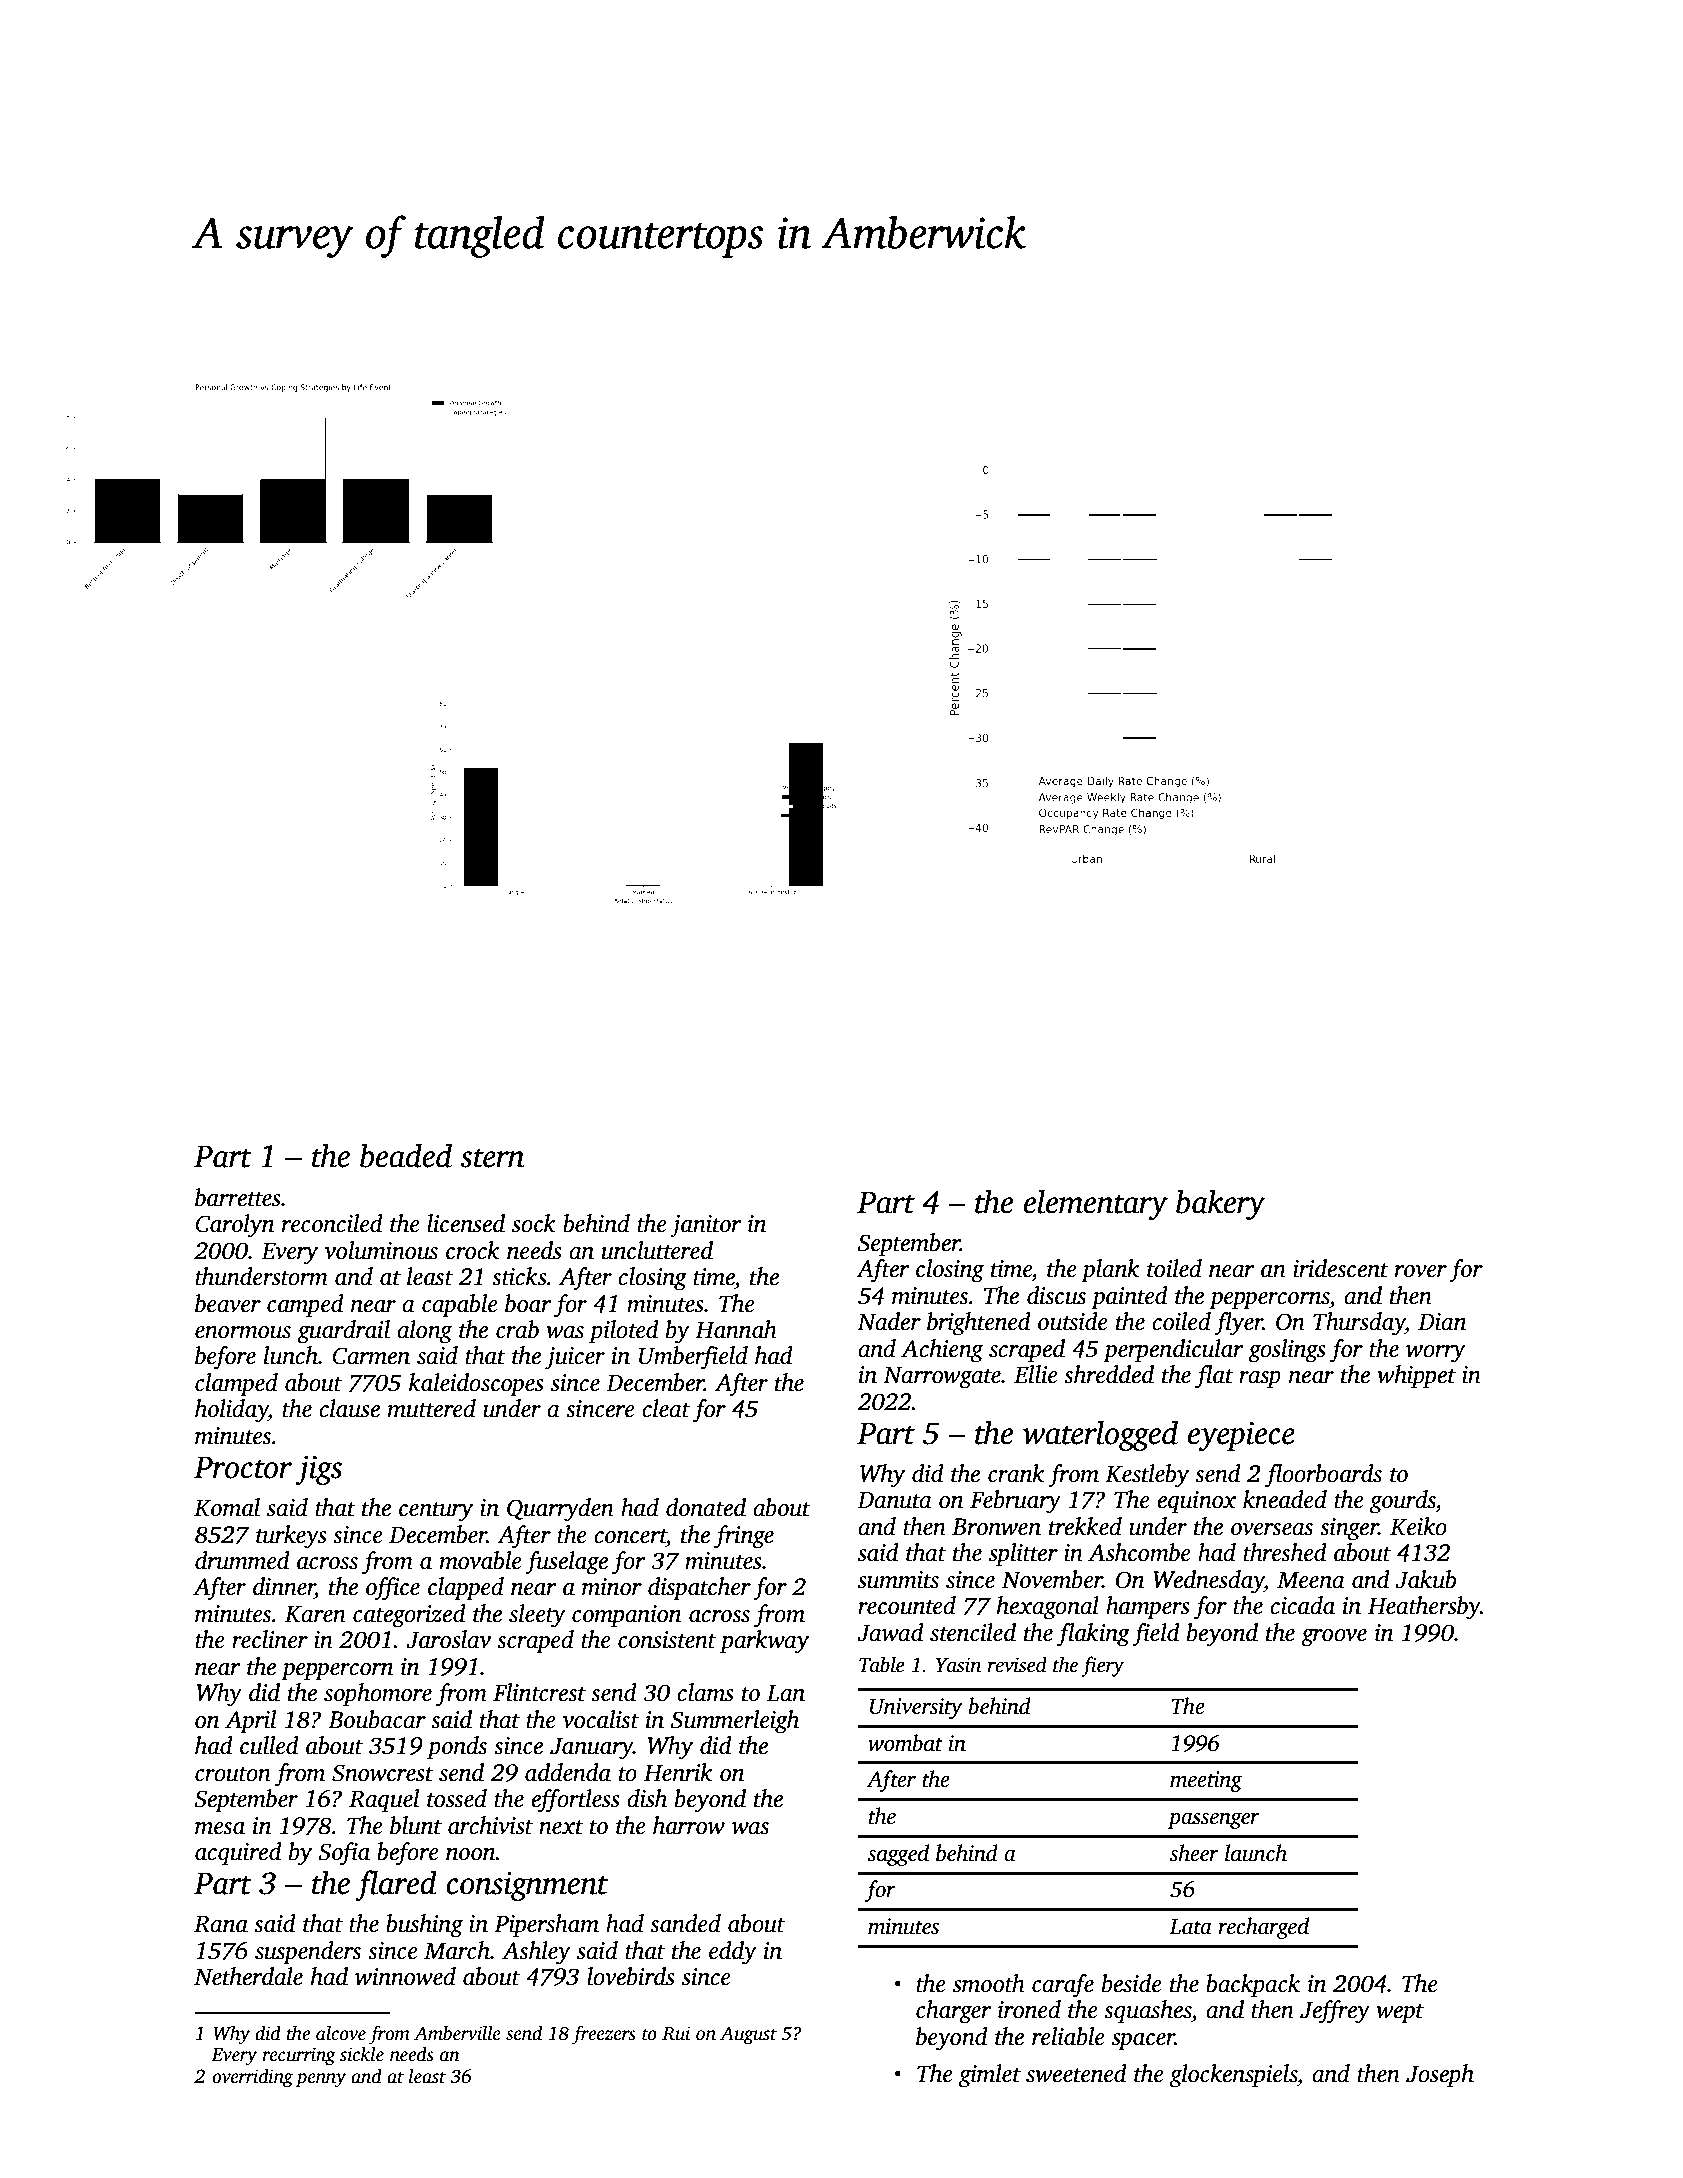  Describe the element at coordinates (291, 1537) in the screenshot. I see `turkeys` at that location.
